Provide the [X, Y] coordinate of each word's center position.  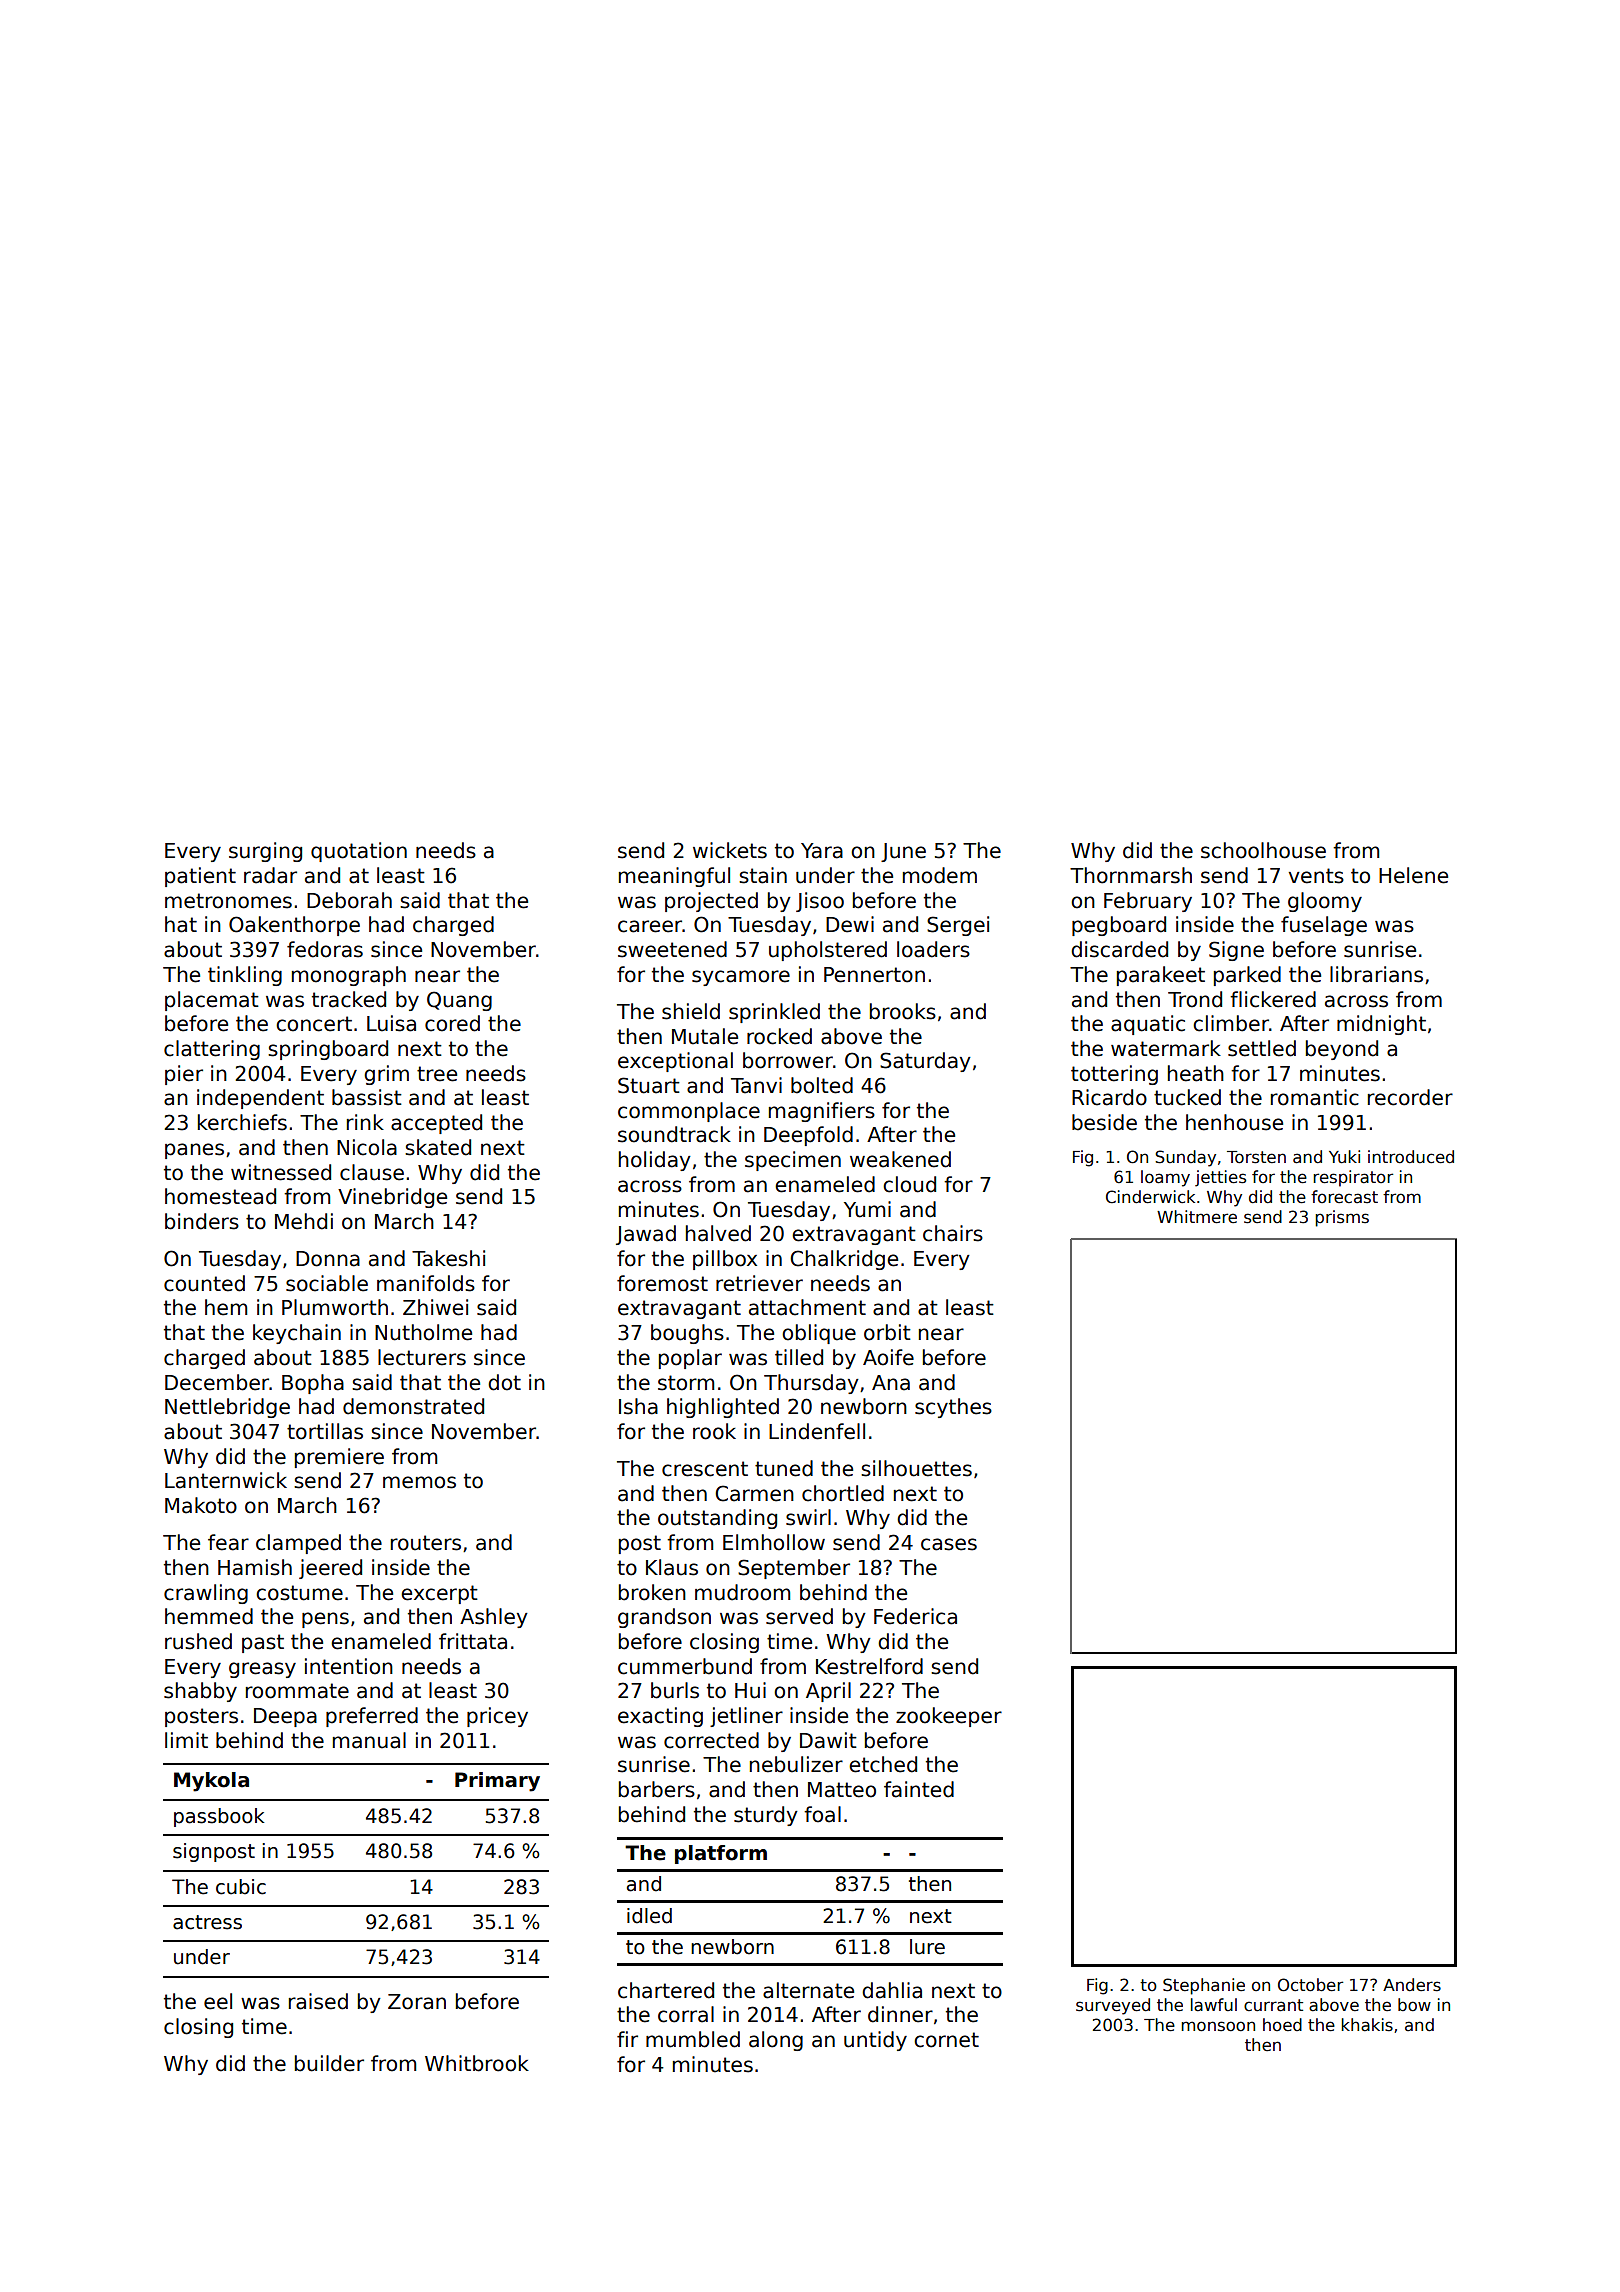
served [799, 1616]
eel [218, 2001]
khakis [1367, 2025]
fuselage [1324, 926]
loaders [933, 949]
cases [949, 1544]
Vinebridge [392, 1198]
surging [265, 852]
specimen [793, 1161]
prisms [1342, 1218]
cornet [946, 2040]
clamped [298, 1544]
